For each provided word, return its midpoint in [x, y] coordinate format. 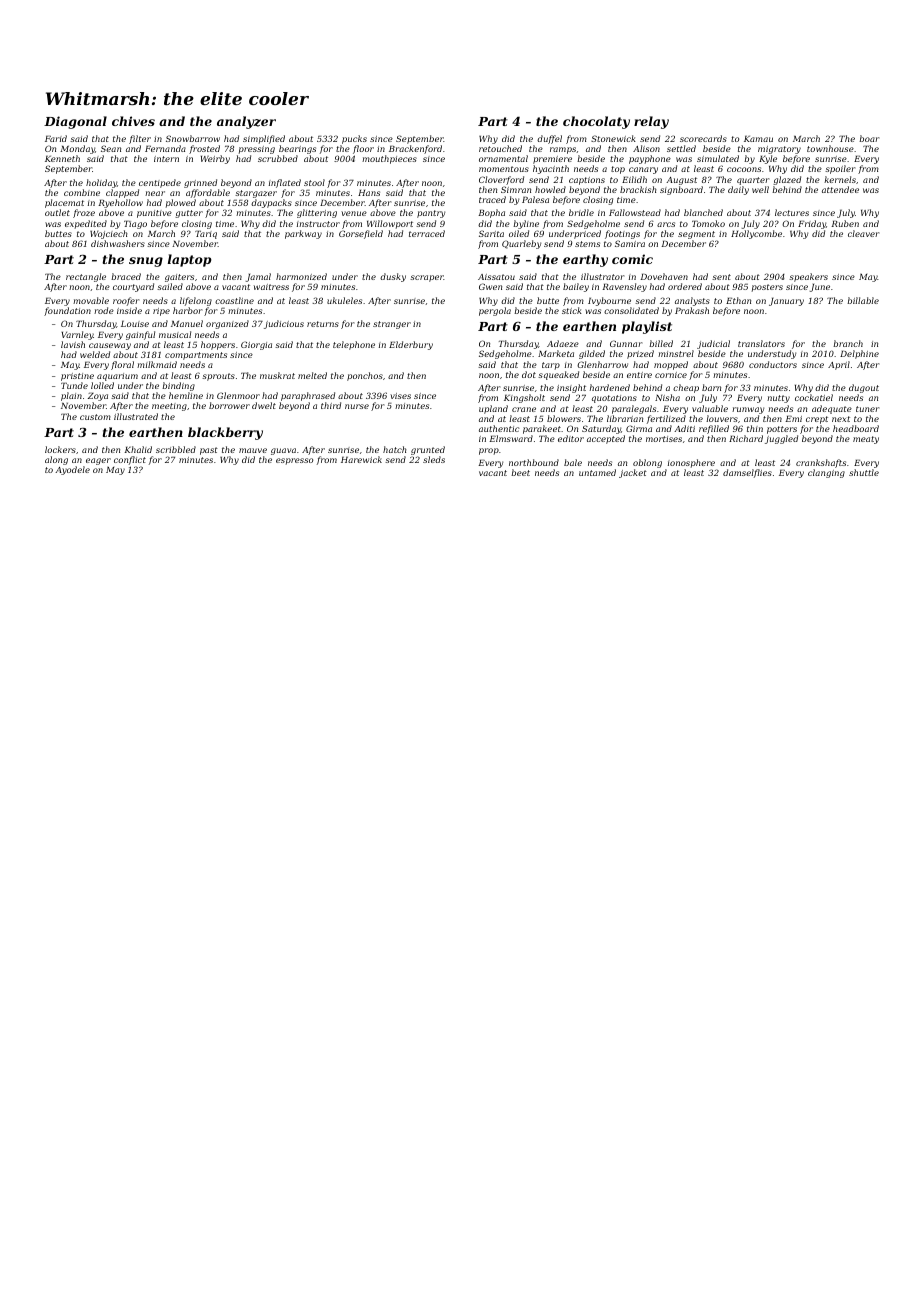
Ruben [845, 223]
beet [520, 472]
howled [550, 189]
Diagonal [75, 122]
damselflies [747, 473]
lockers [60, 449]
